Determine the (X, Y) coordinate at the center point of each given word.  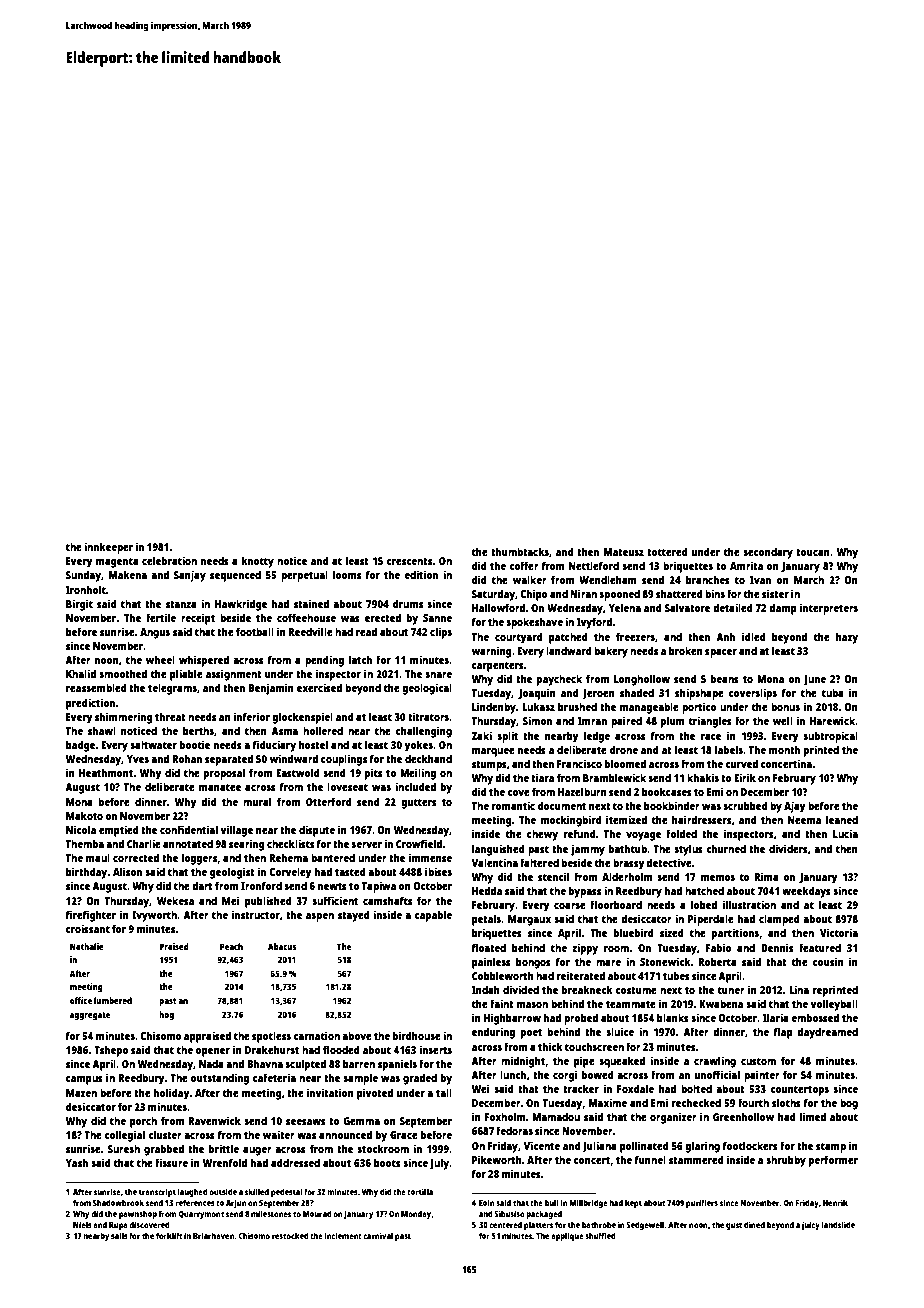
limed (813, 1116)
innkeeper (108, 548)
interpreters (829, 609)
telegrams (172, 689)
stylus (688, 850)
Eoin (486, 1202)
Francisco (579, 763)
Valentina (495, 862)
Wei (480, 1088)
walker (530, 579)
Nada (211, 1063)
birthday (86, 873)
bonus (785, 706)
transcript (157, 1192)
